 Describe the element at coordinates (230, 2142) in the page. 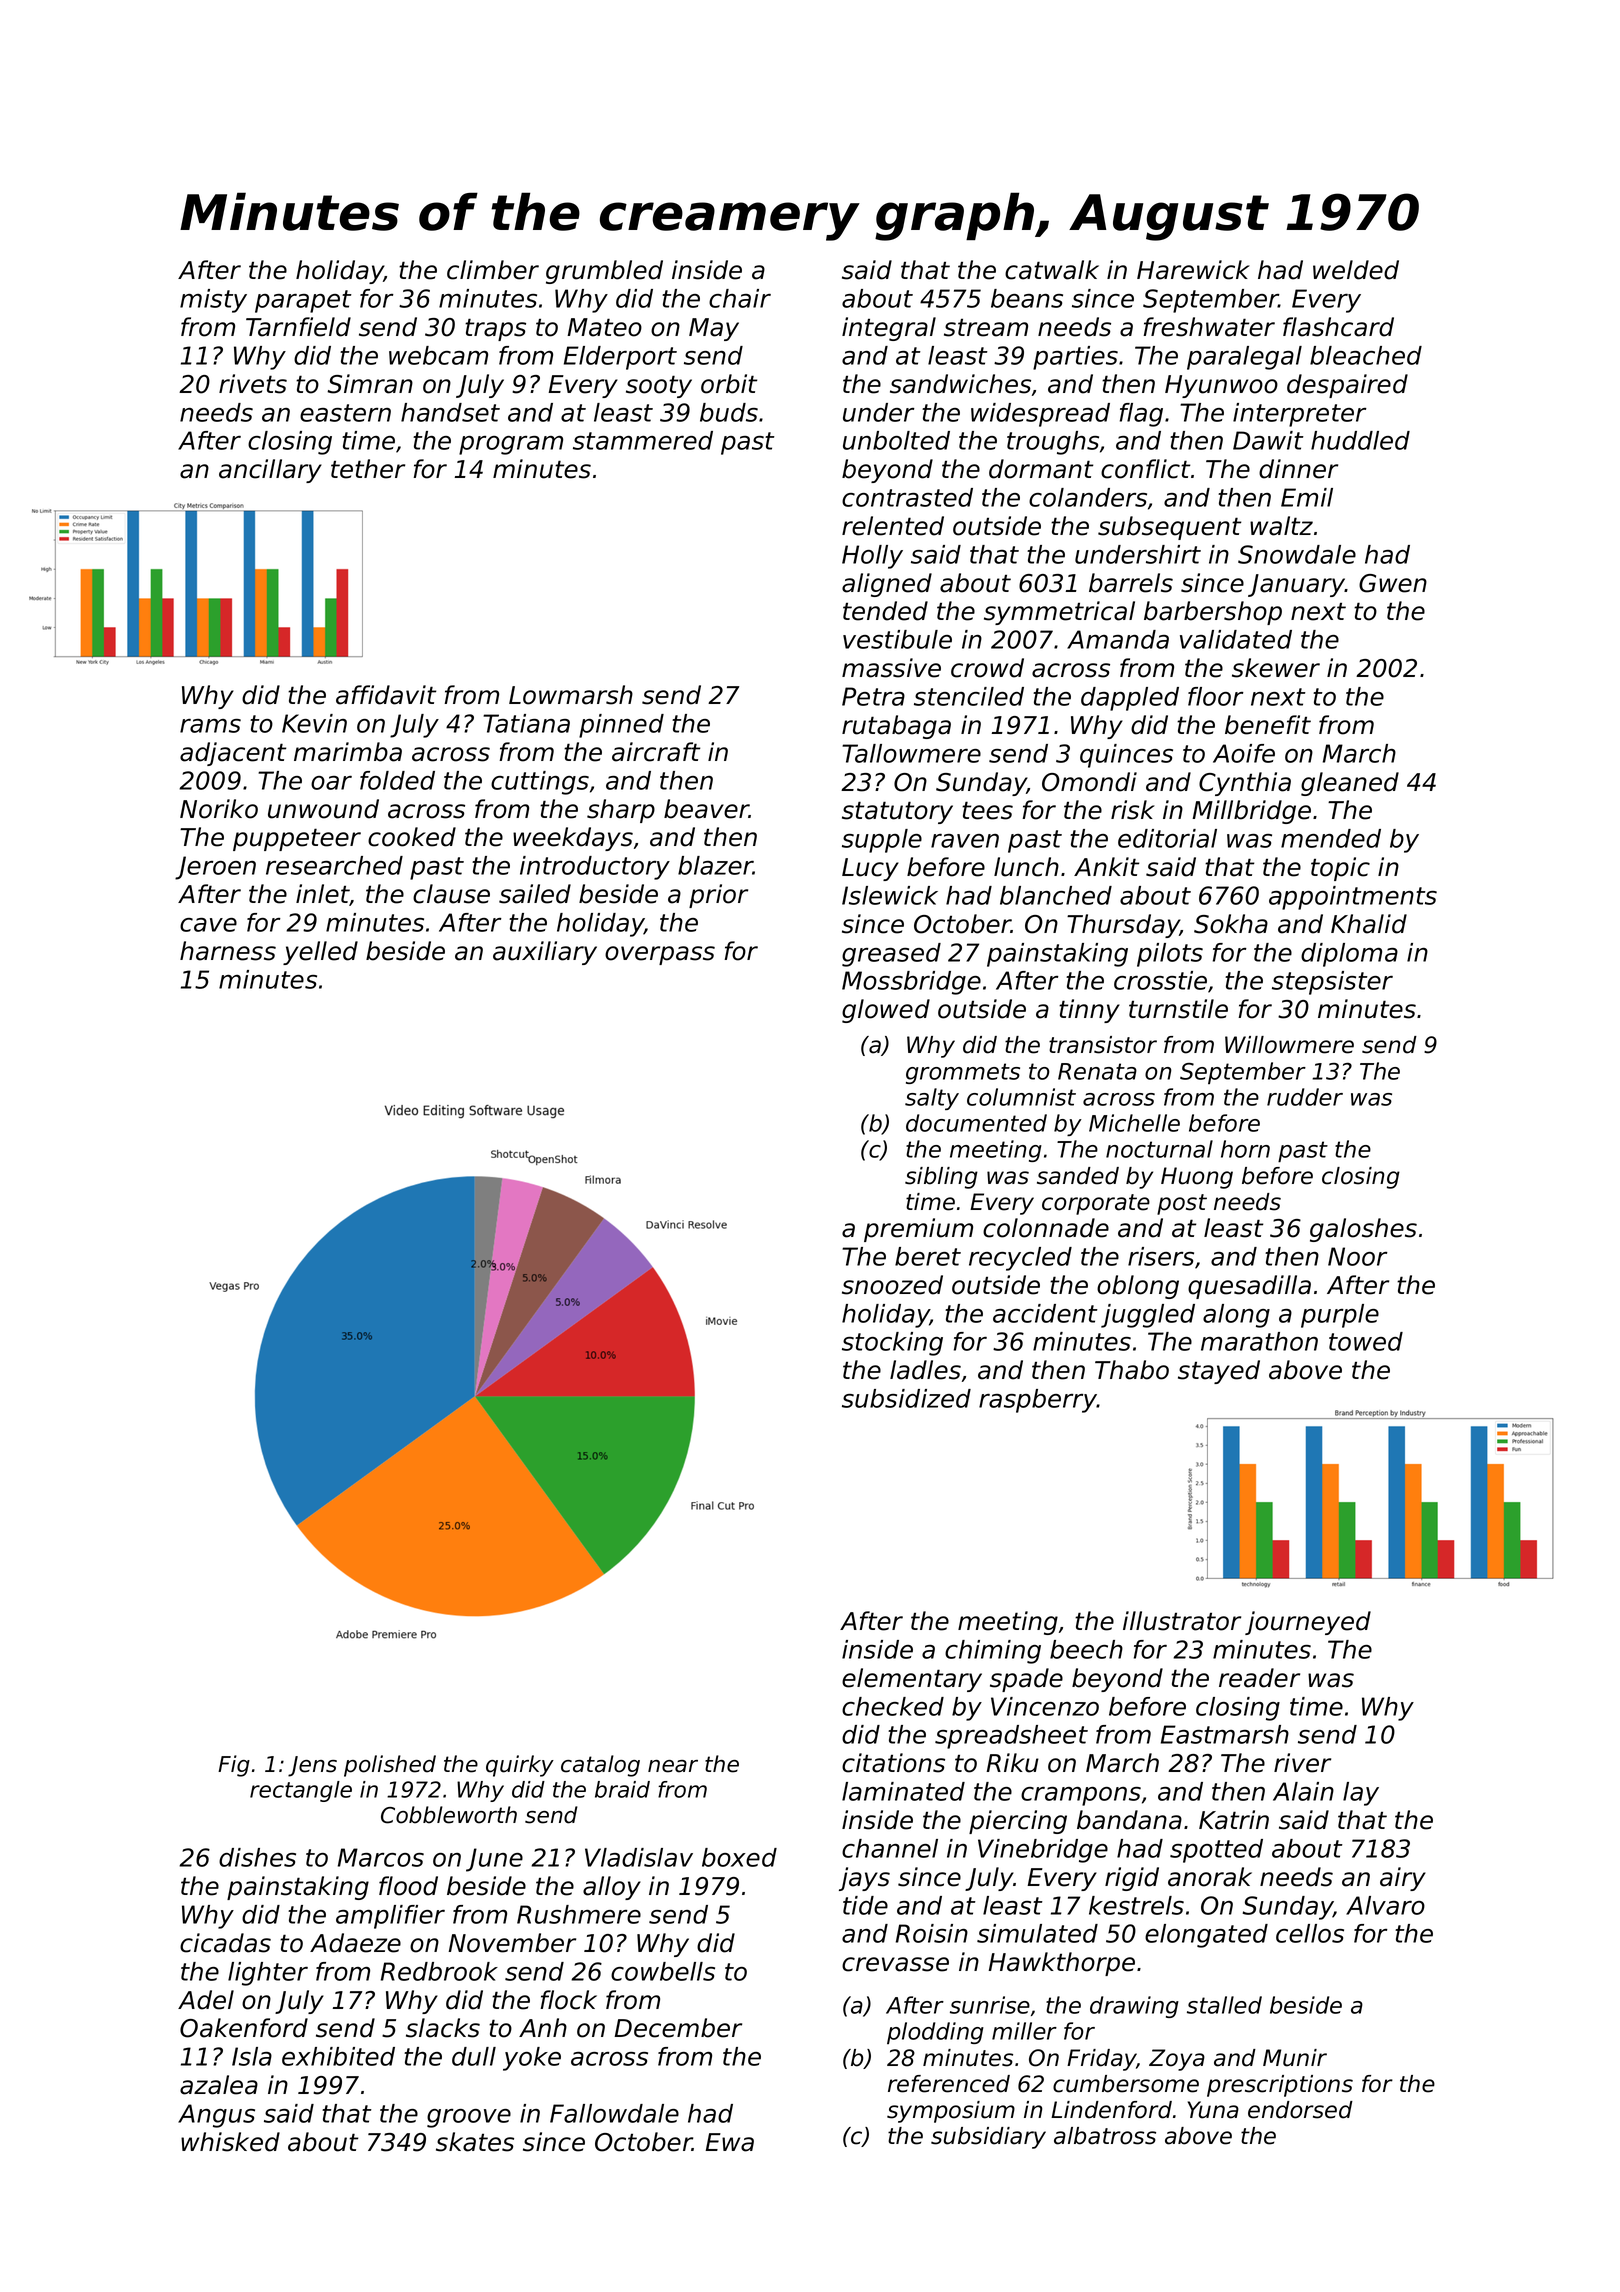

I see `whisked` at that location.
